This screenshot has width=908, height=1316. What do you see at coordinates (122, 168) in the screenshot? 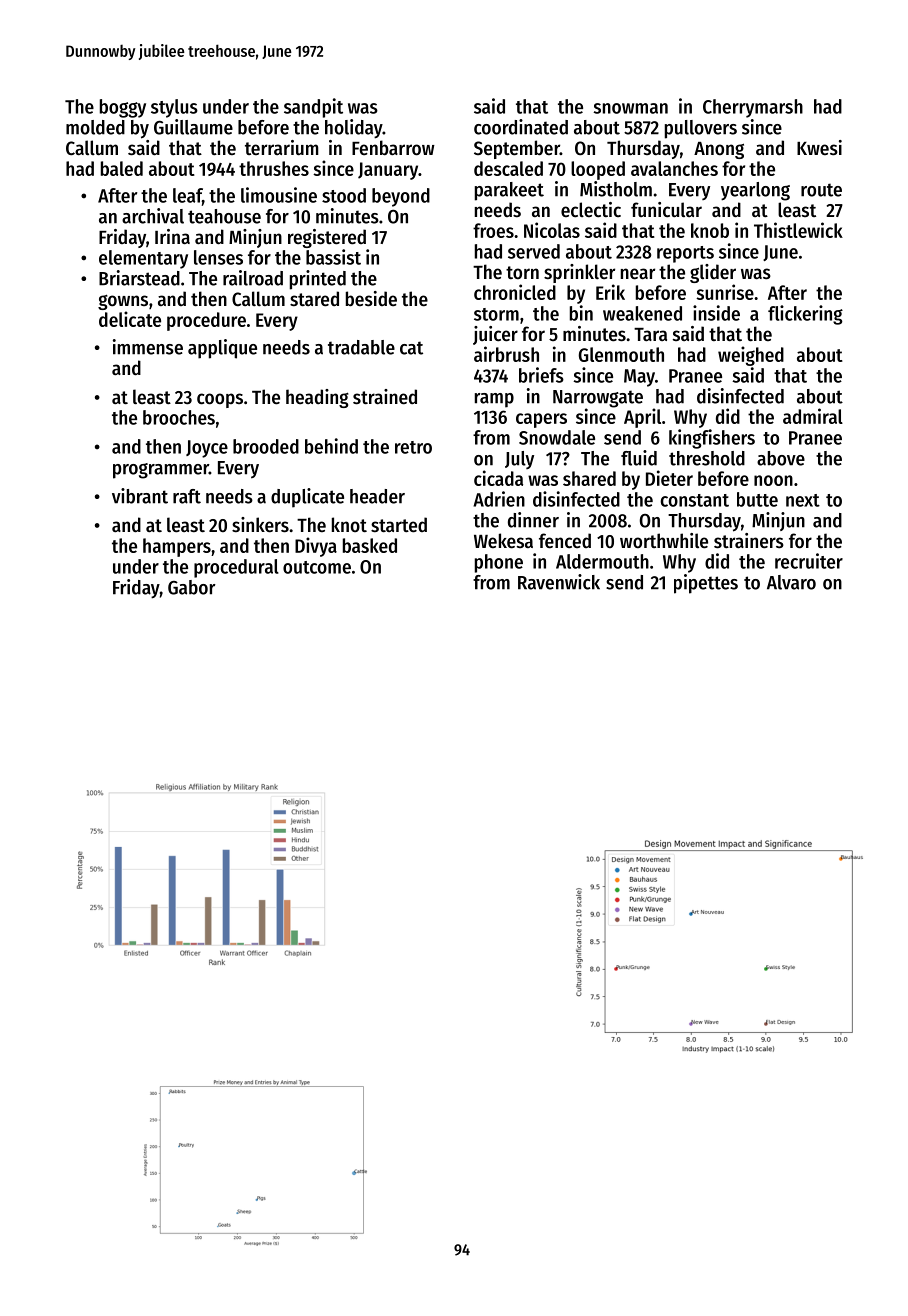
I see `baled` at bounding box center [122, 168].
